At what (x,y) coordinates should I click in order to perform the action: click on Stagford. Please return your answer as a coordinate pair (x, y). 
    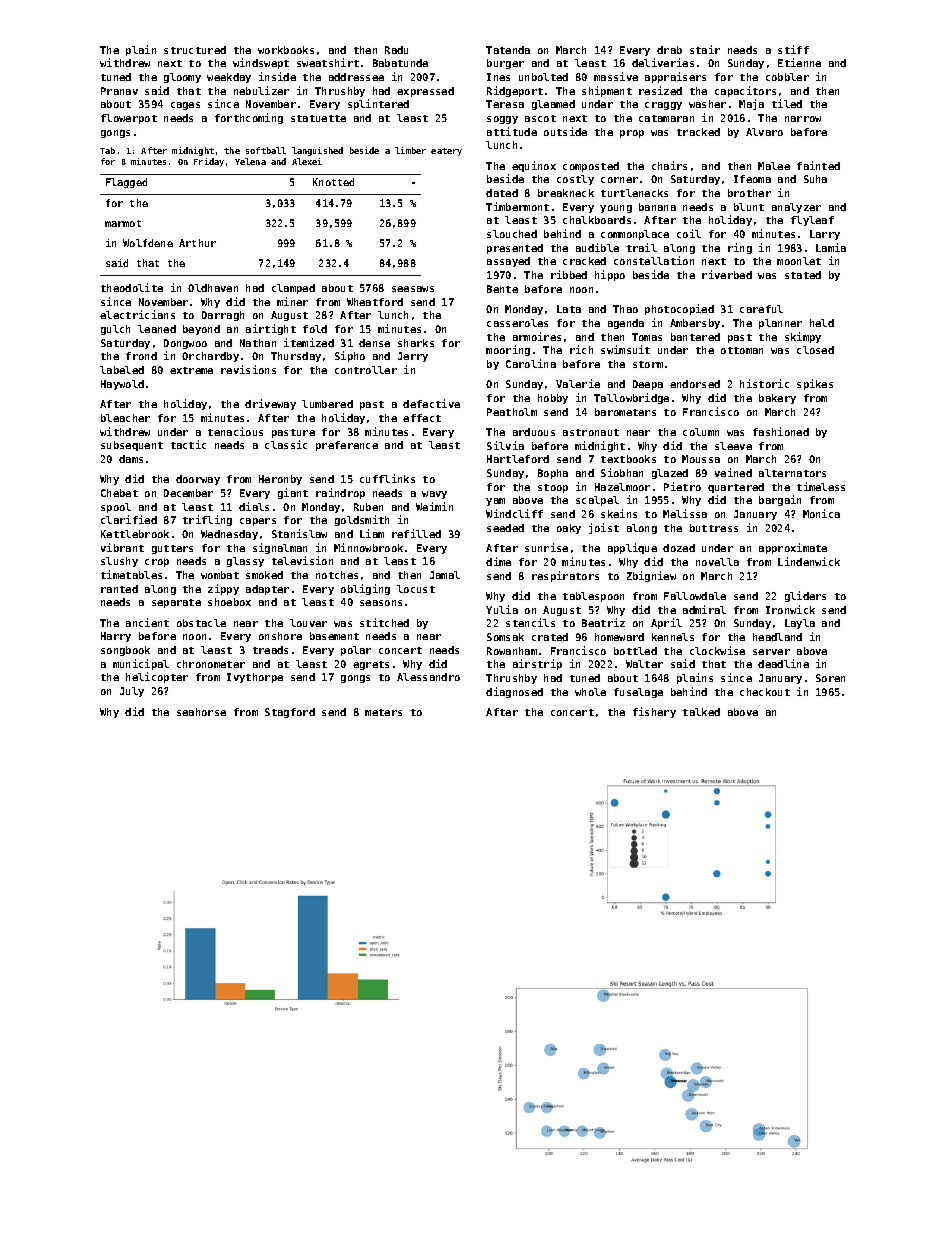
    Looking at the image, I should click on (290, 713).
